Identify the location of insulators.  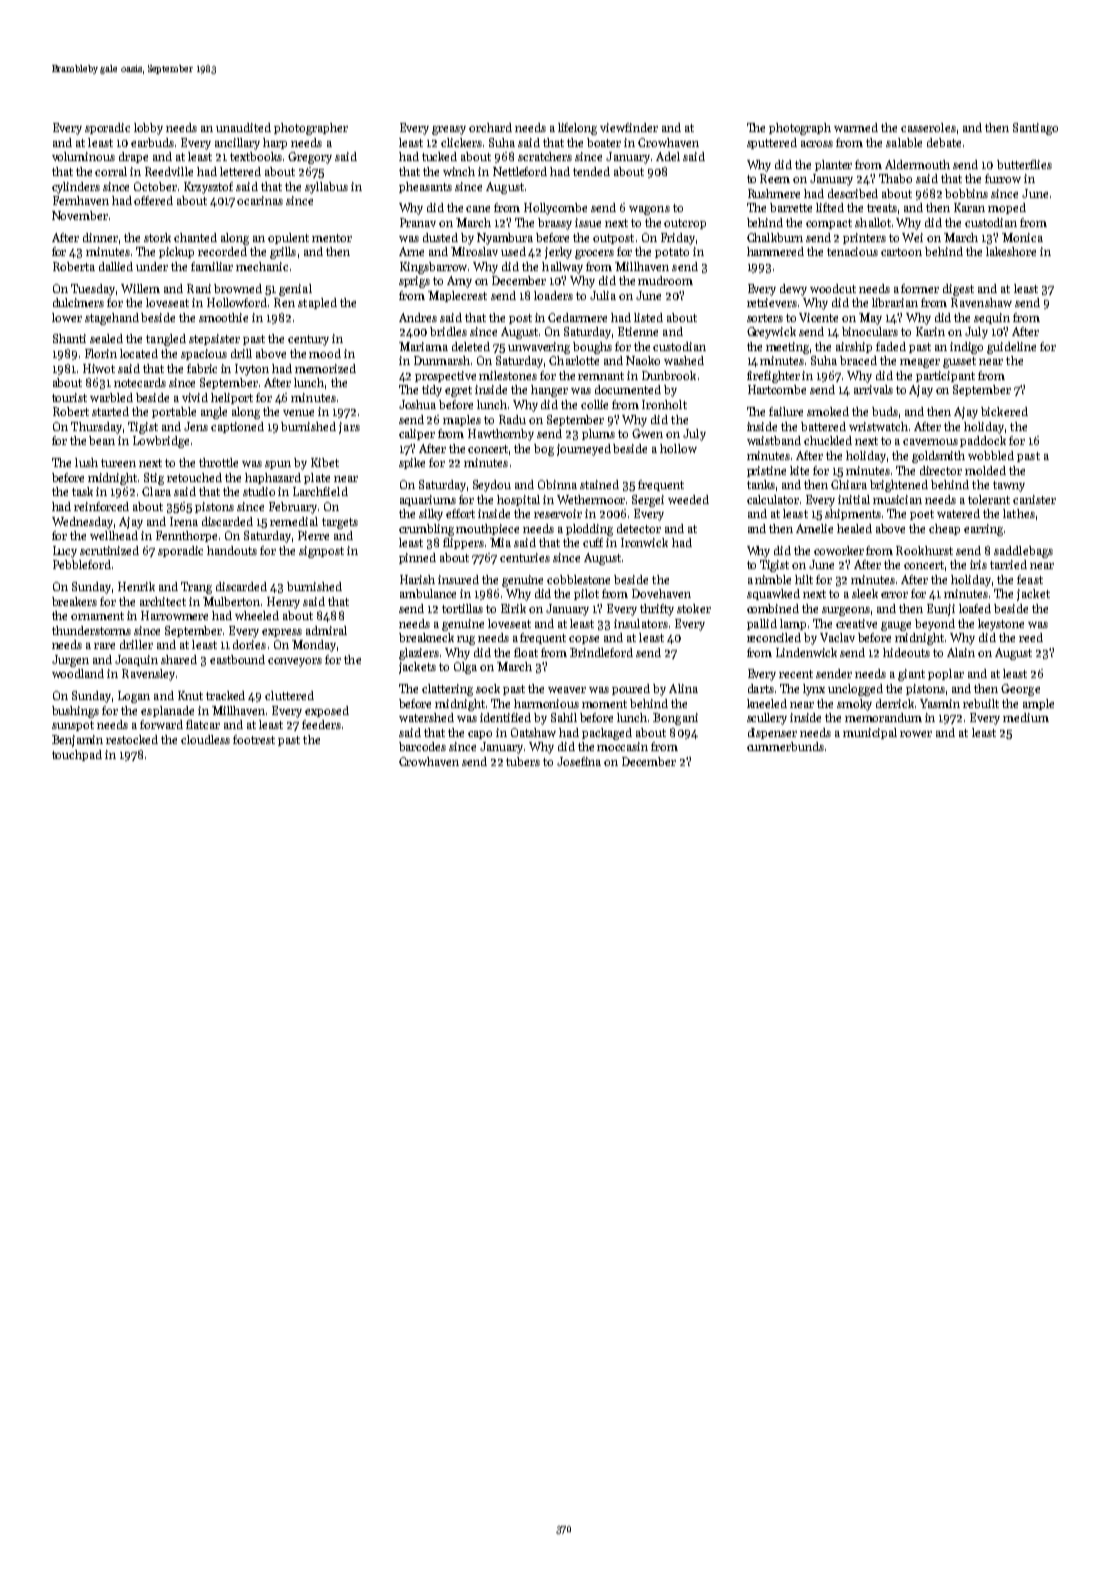
(641, 623).
